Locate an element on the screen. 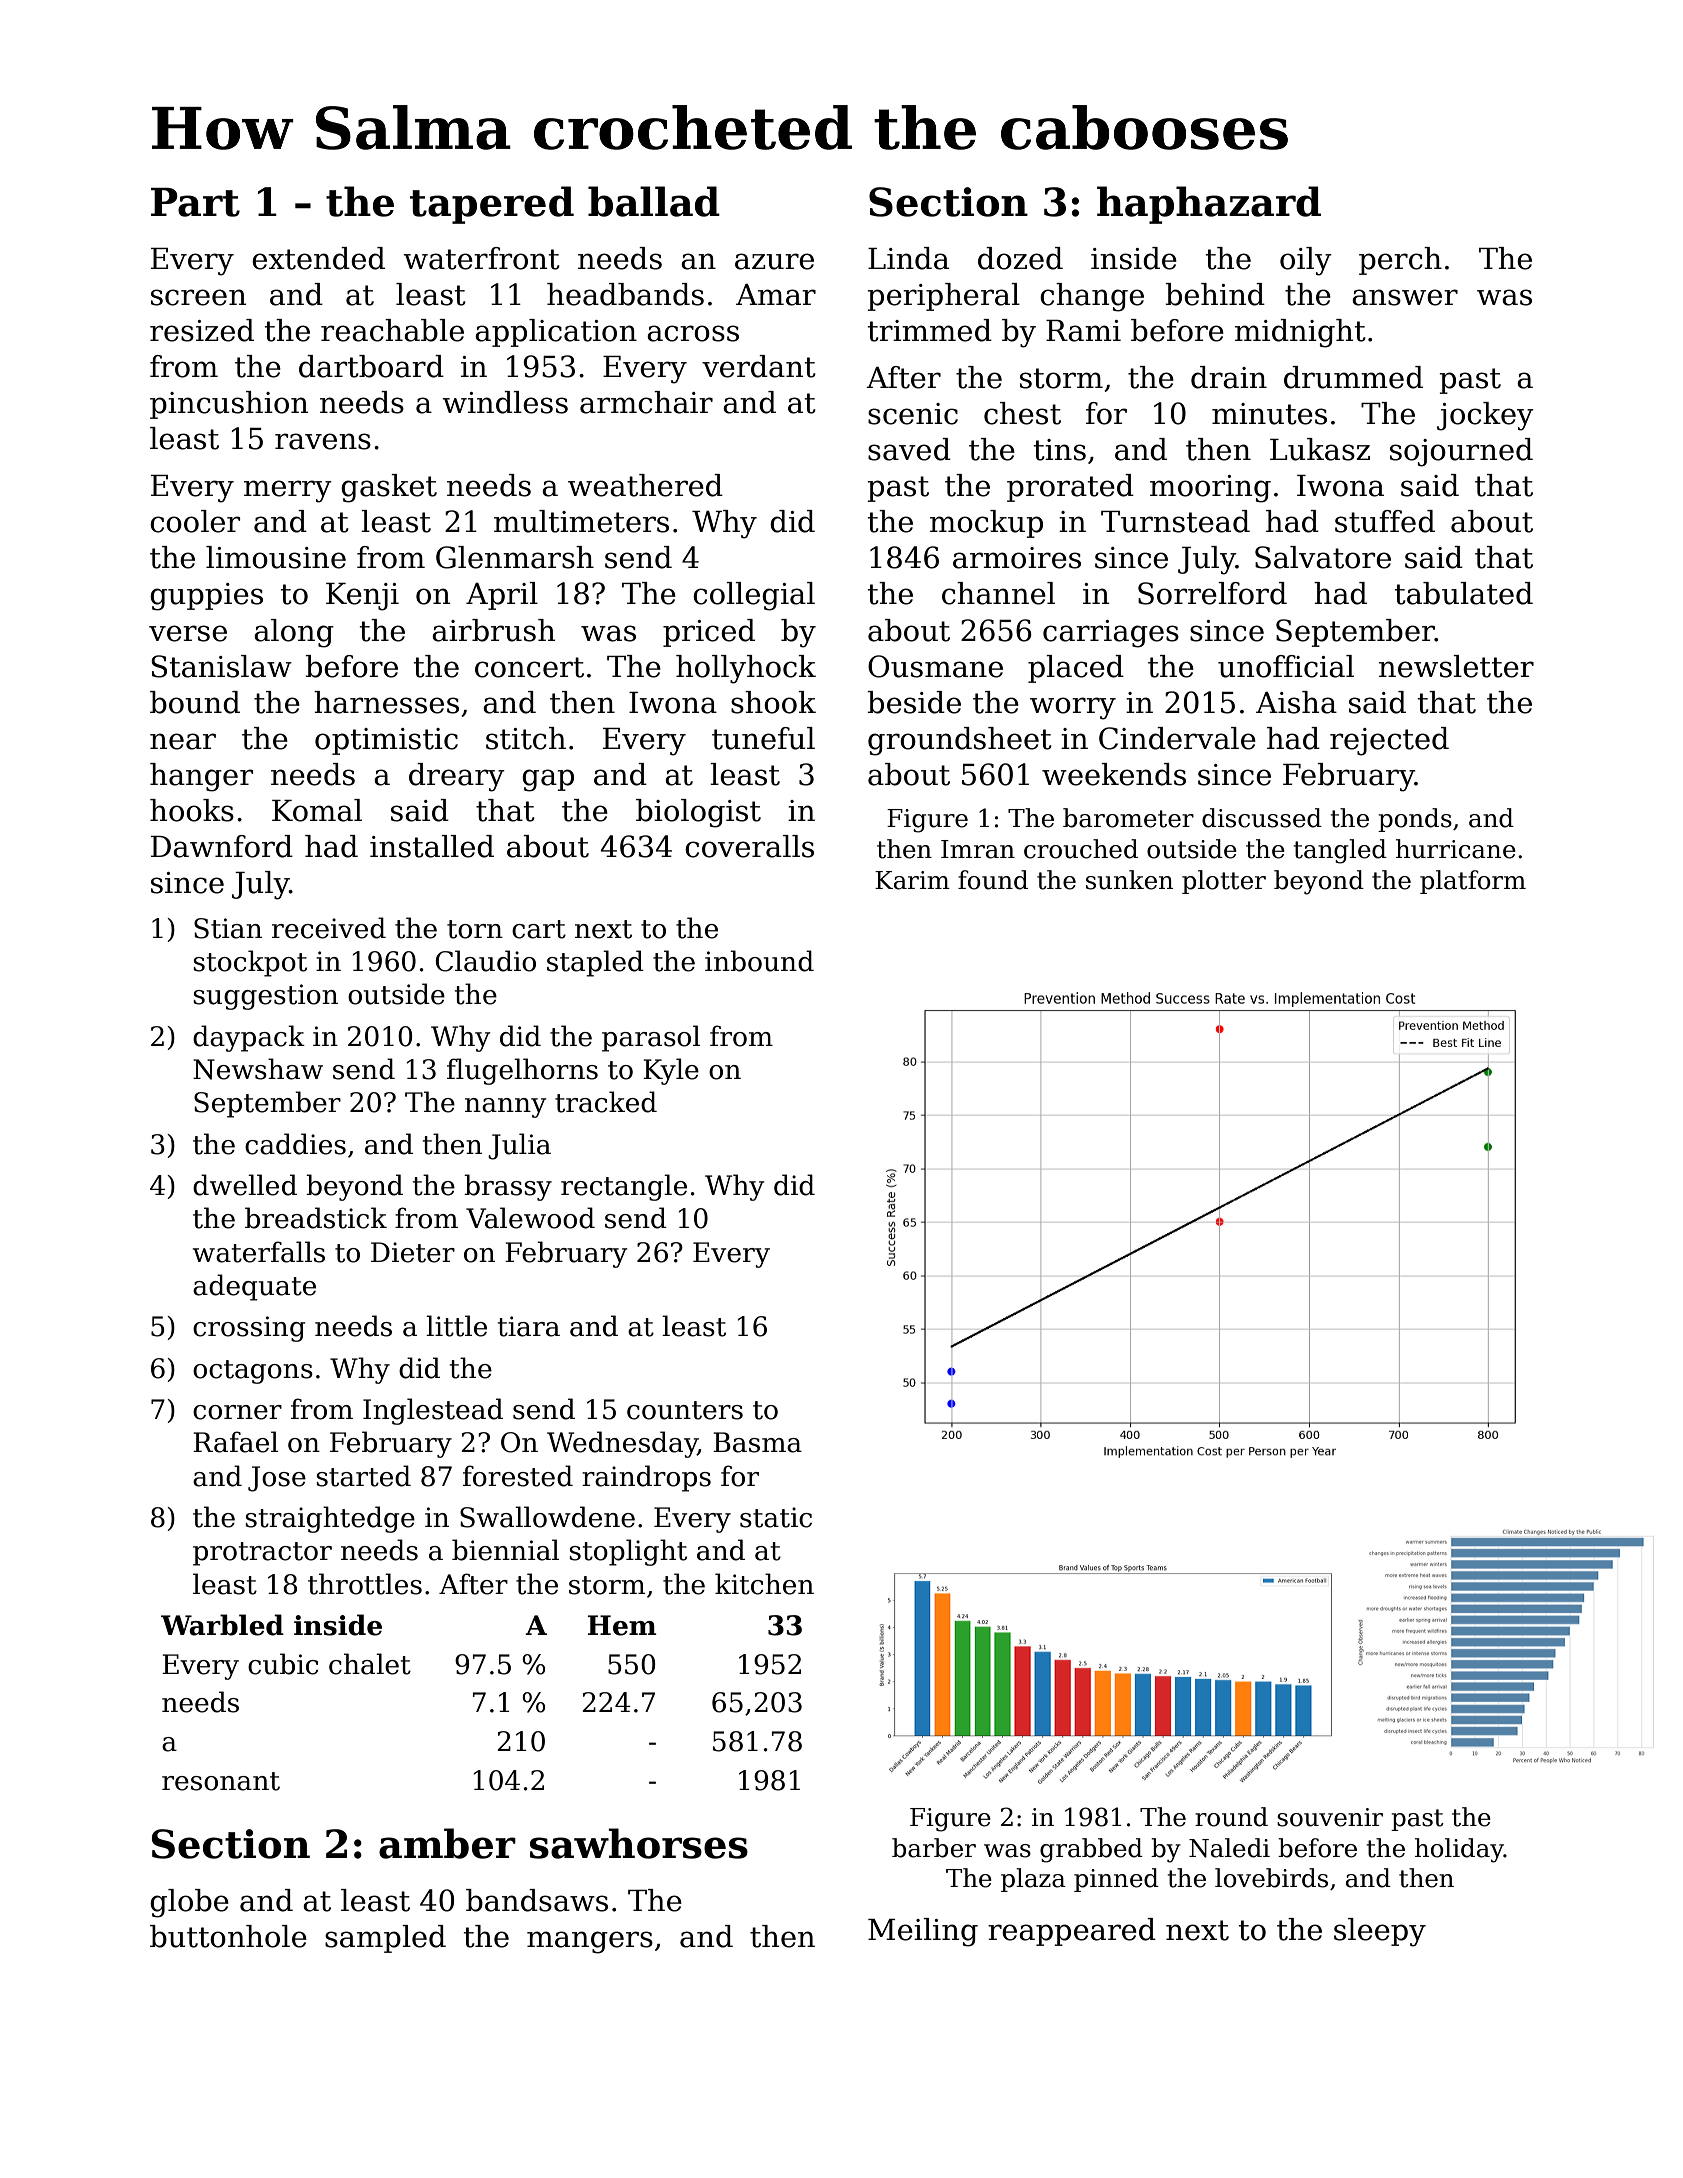 The width and height of the screenshot is (1683, 2178). Aisha is located at coordinates (1296, 702).
